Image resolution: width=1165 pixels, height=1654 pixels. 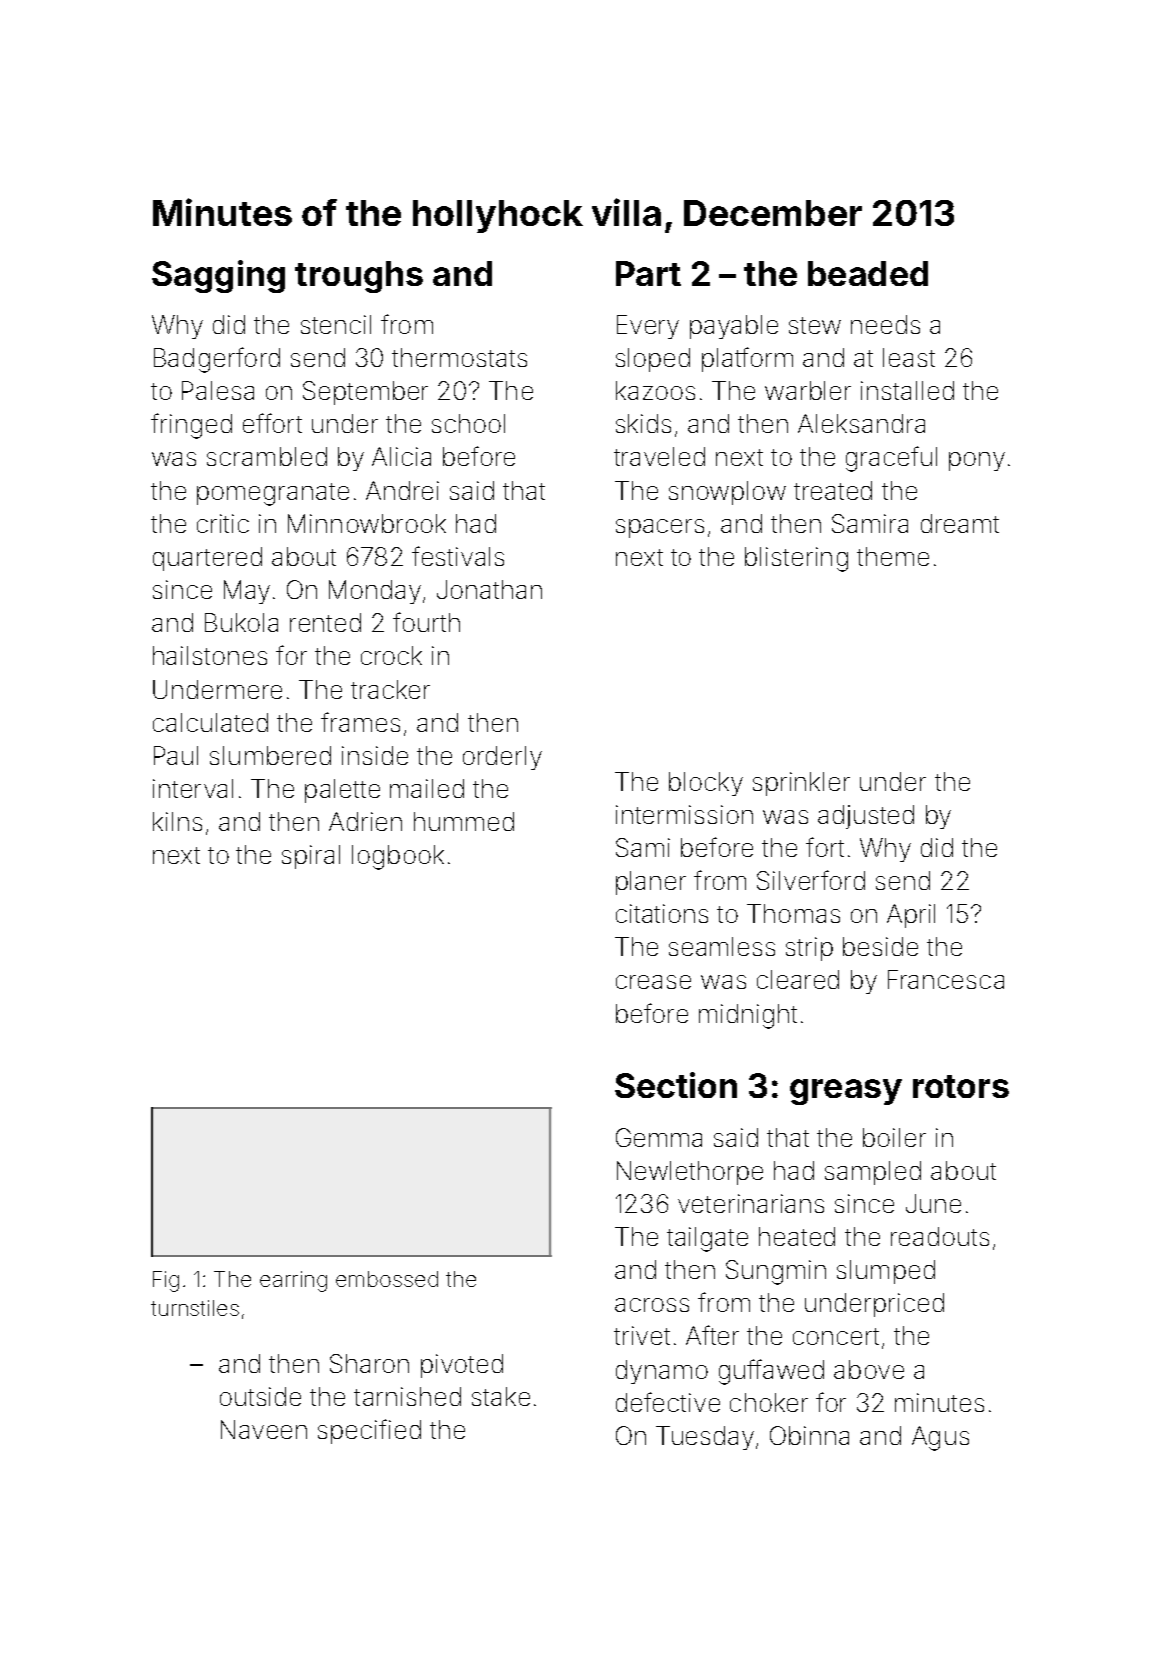 What do you see at coordinates (960, 523) in the screenshot?
I see `dreamt` at bounding box center [960, 523].
